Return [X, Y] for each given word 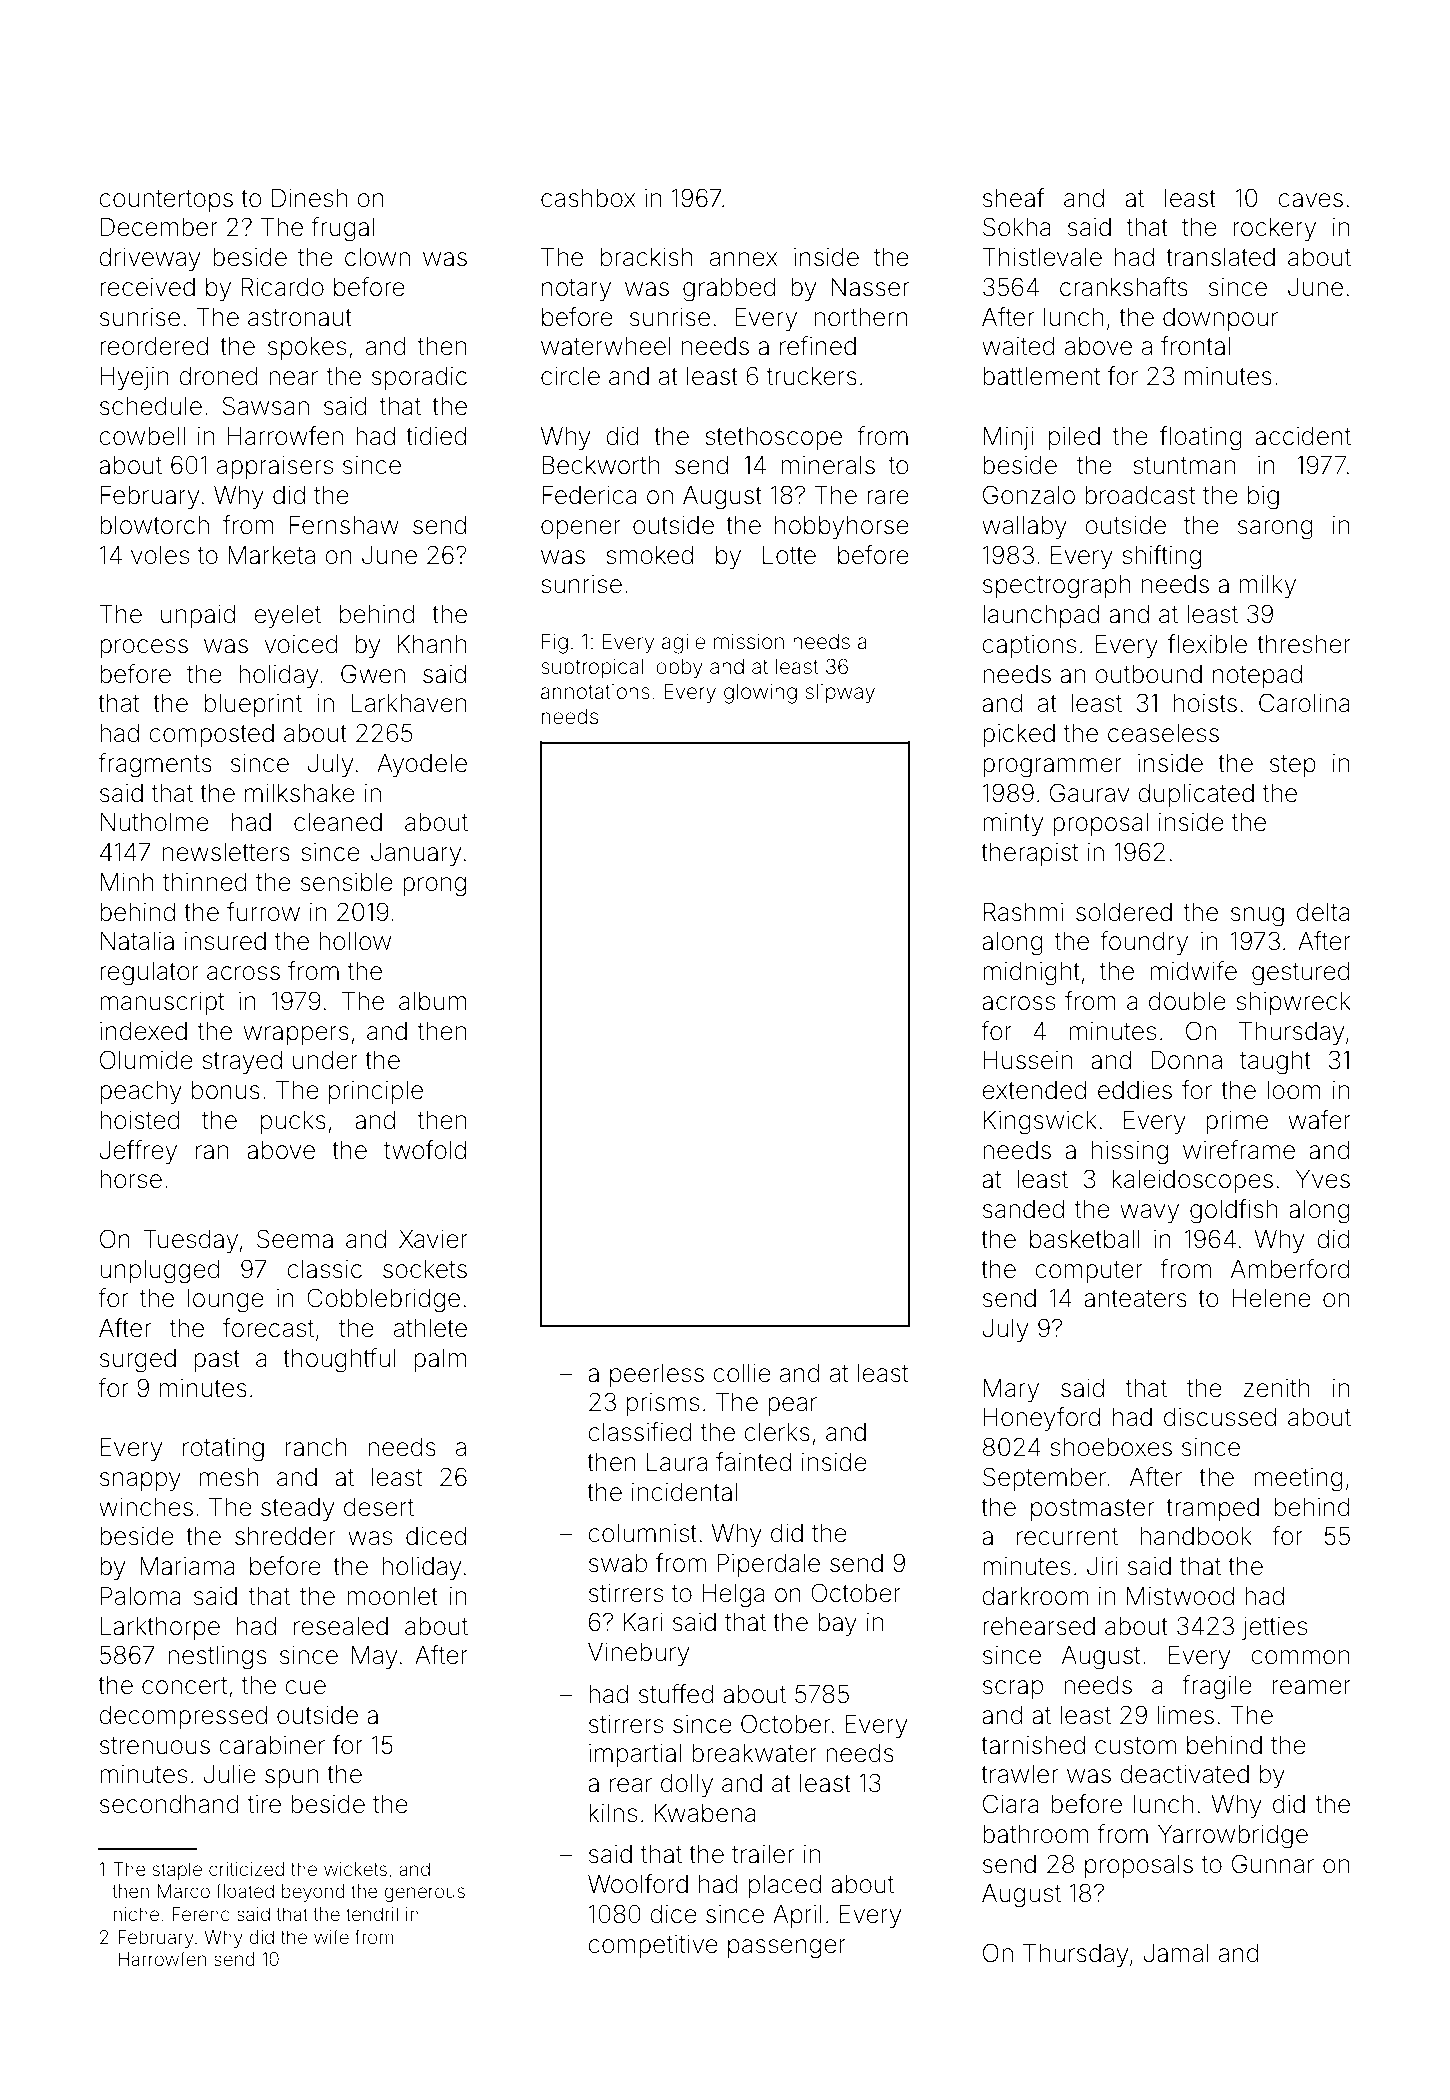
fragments [155, 765]
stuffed [676, 1694]
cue [305, 1687]
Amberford [1290, 1269]
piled [1074, 438]
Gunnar [1273, 1864]
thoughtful [339, 1360]
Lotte [789, 555]
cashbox [588, 198]
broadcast [1140, 495]
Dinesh [309, 198]
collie [742, 1373]
